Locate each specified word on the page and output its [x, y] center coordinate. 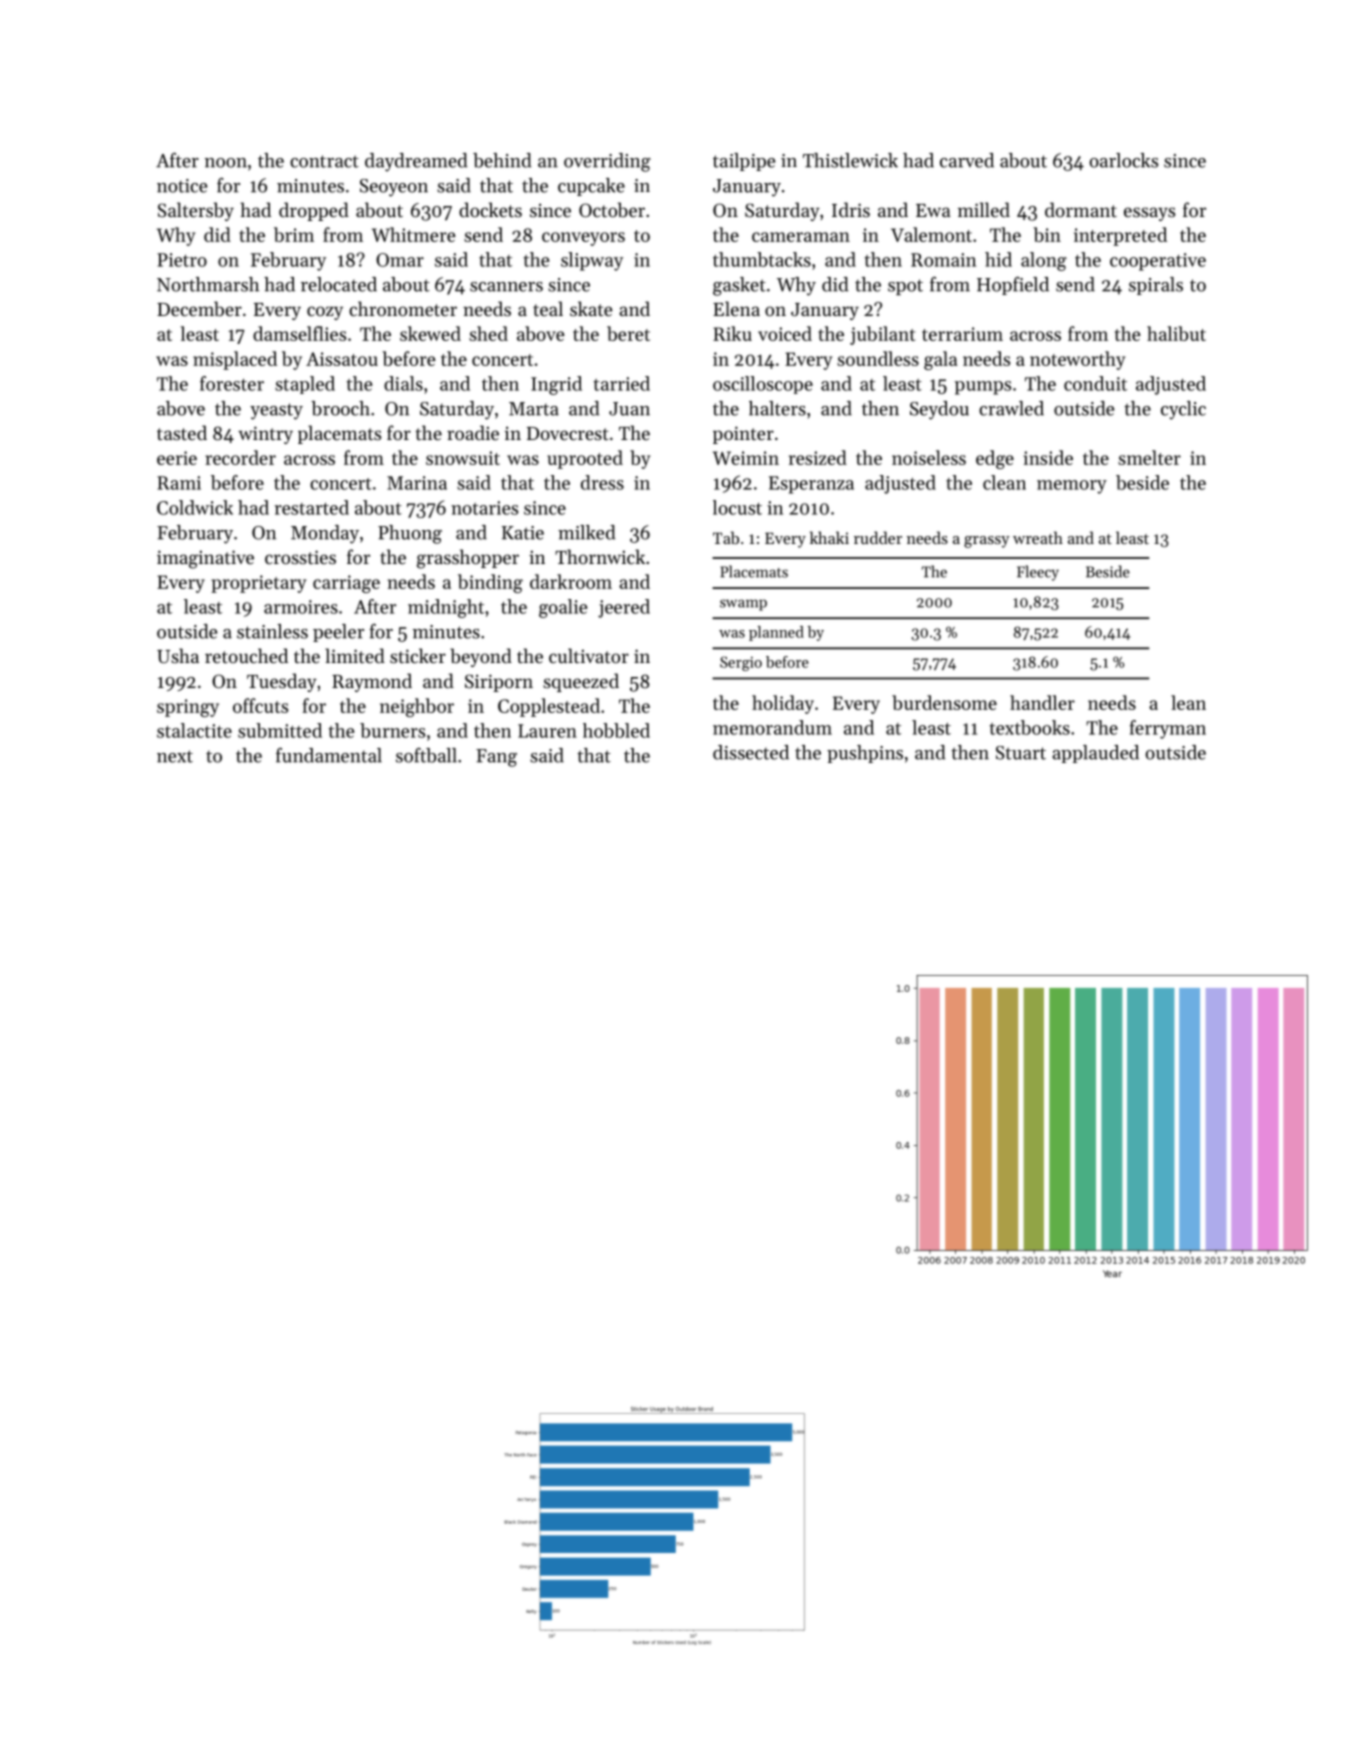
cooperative [1158, 262]
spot [905, 287]
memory [1072, 487]
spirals [1156, 286]
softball [426, 755]
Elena [736, 308]
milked [586, 532]
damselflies [299, 333]
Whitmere [414, 234]
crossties [300, 557]
